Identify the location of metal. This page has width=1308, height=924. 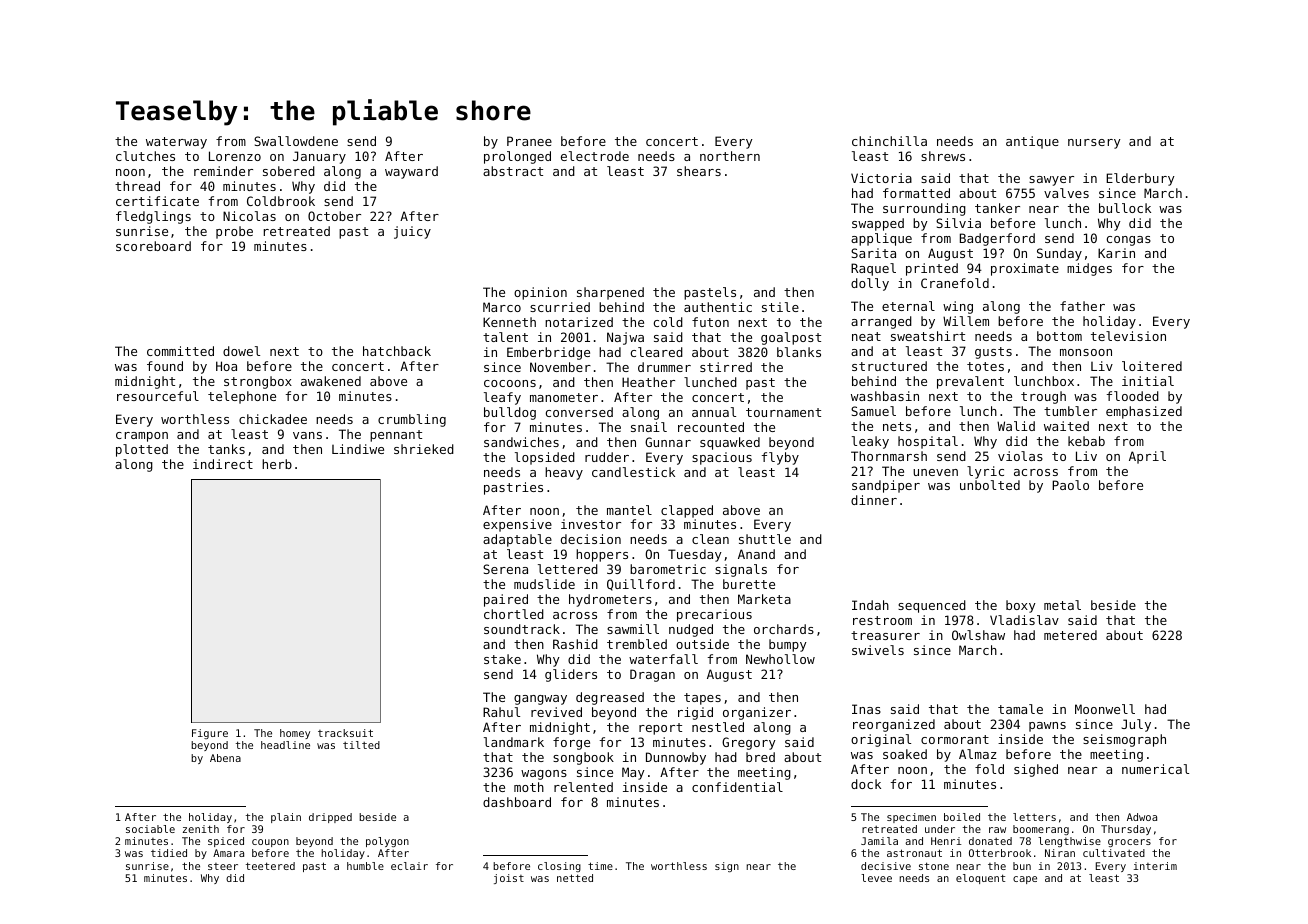
(1062, 605).
